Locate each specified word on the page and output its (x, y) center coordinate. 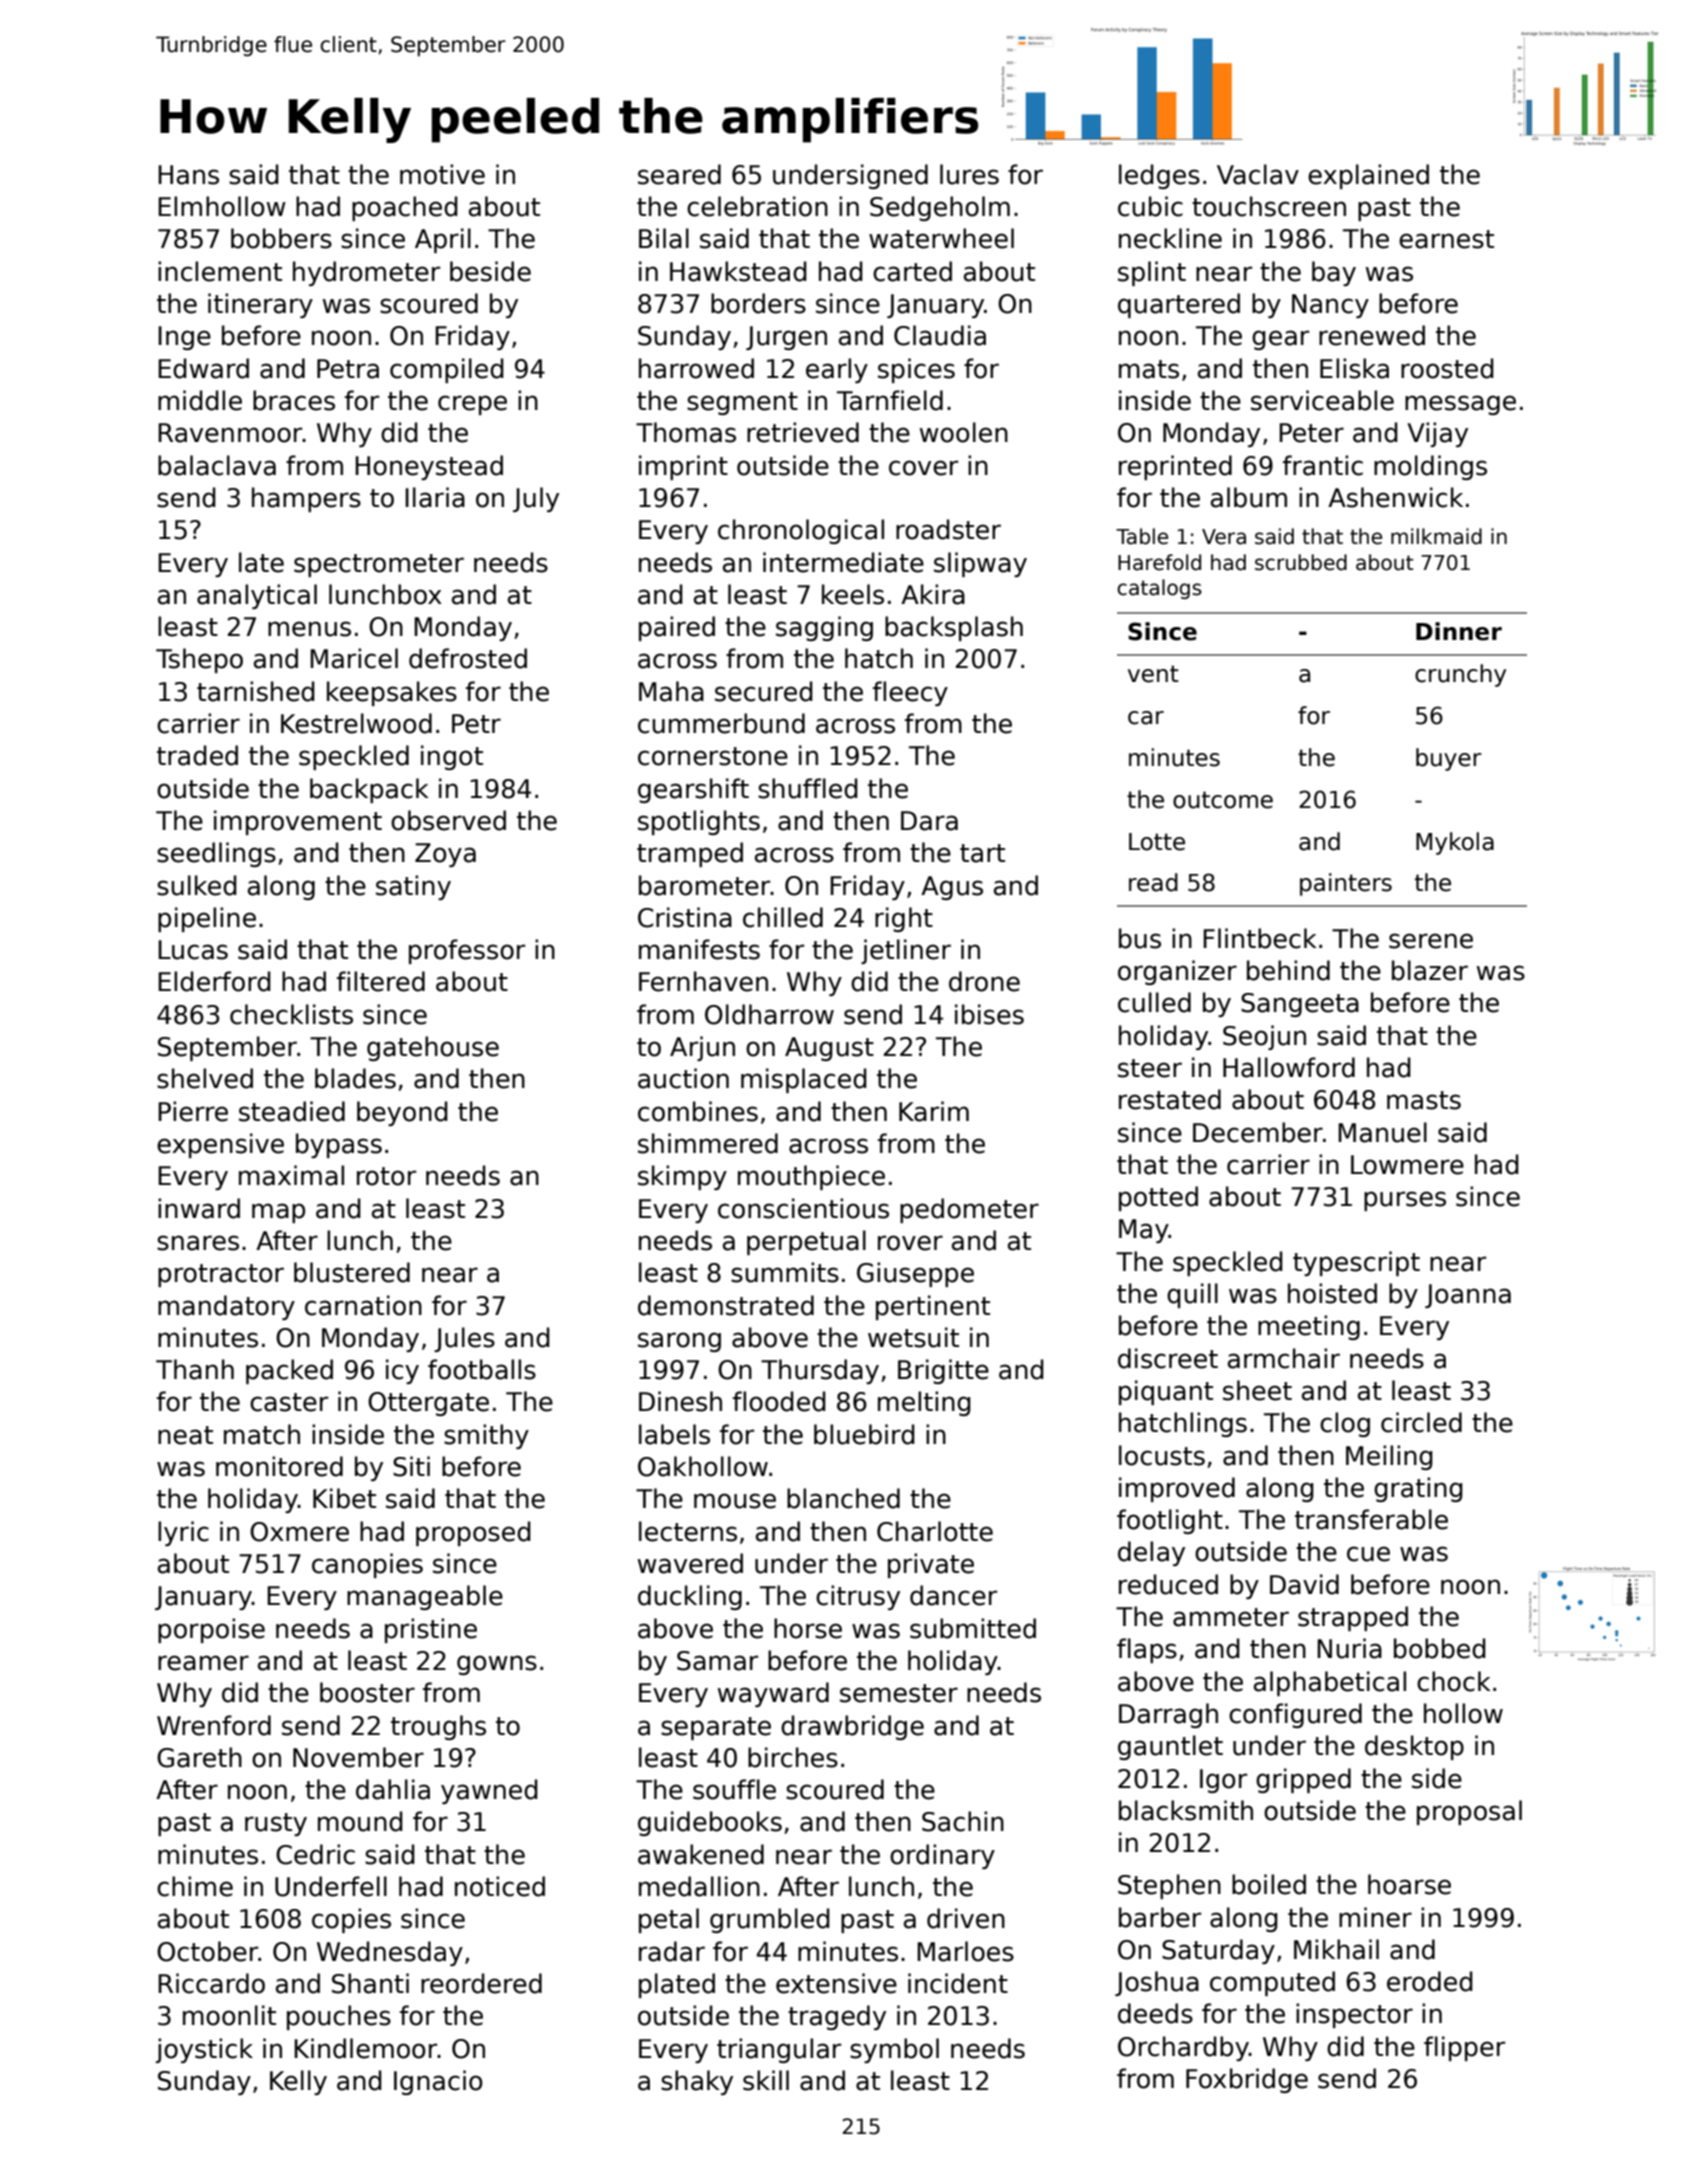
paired (677, 628)
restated (1170, 1099)
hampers (306, 499)
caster (289, 1402)
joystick (204, 2050)
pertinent (933, 1307)
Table (1142, 536)
